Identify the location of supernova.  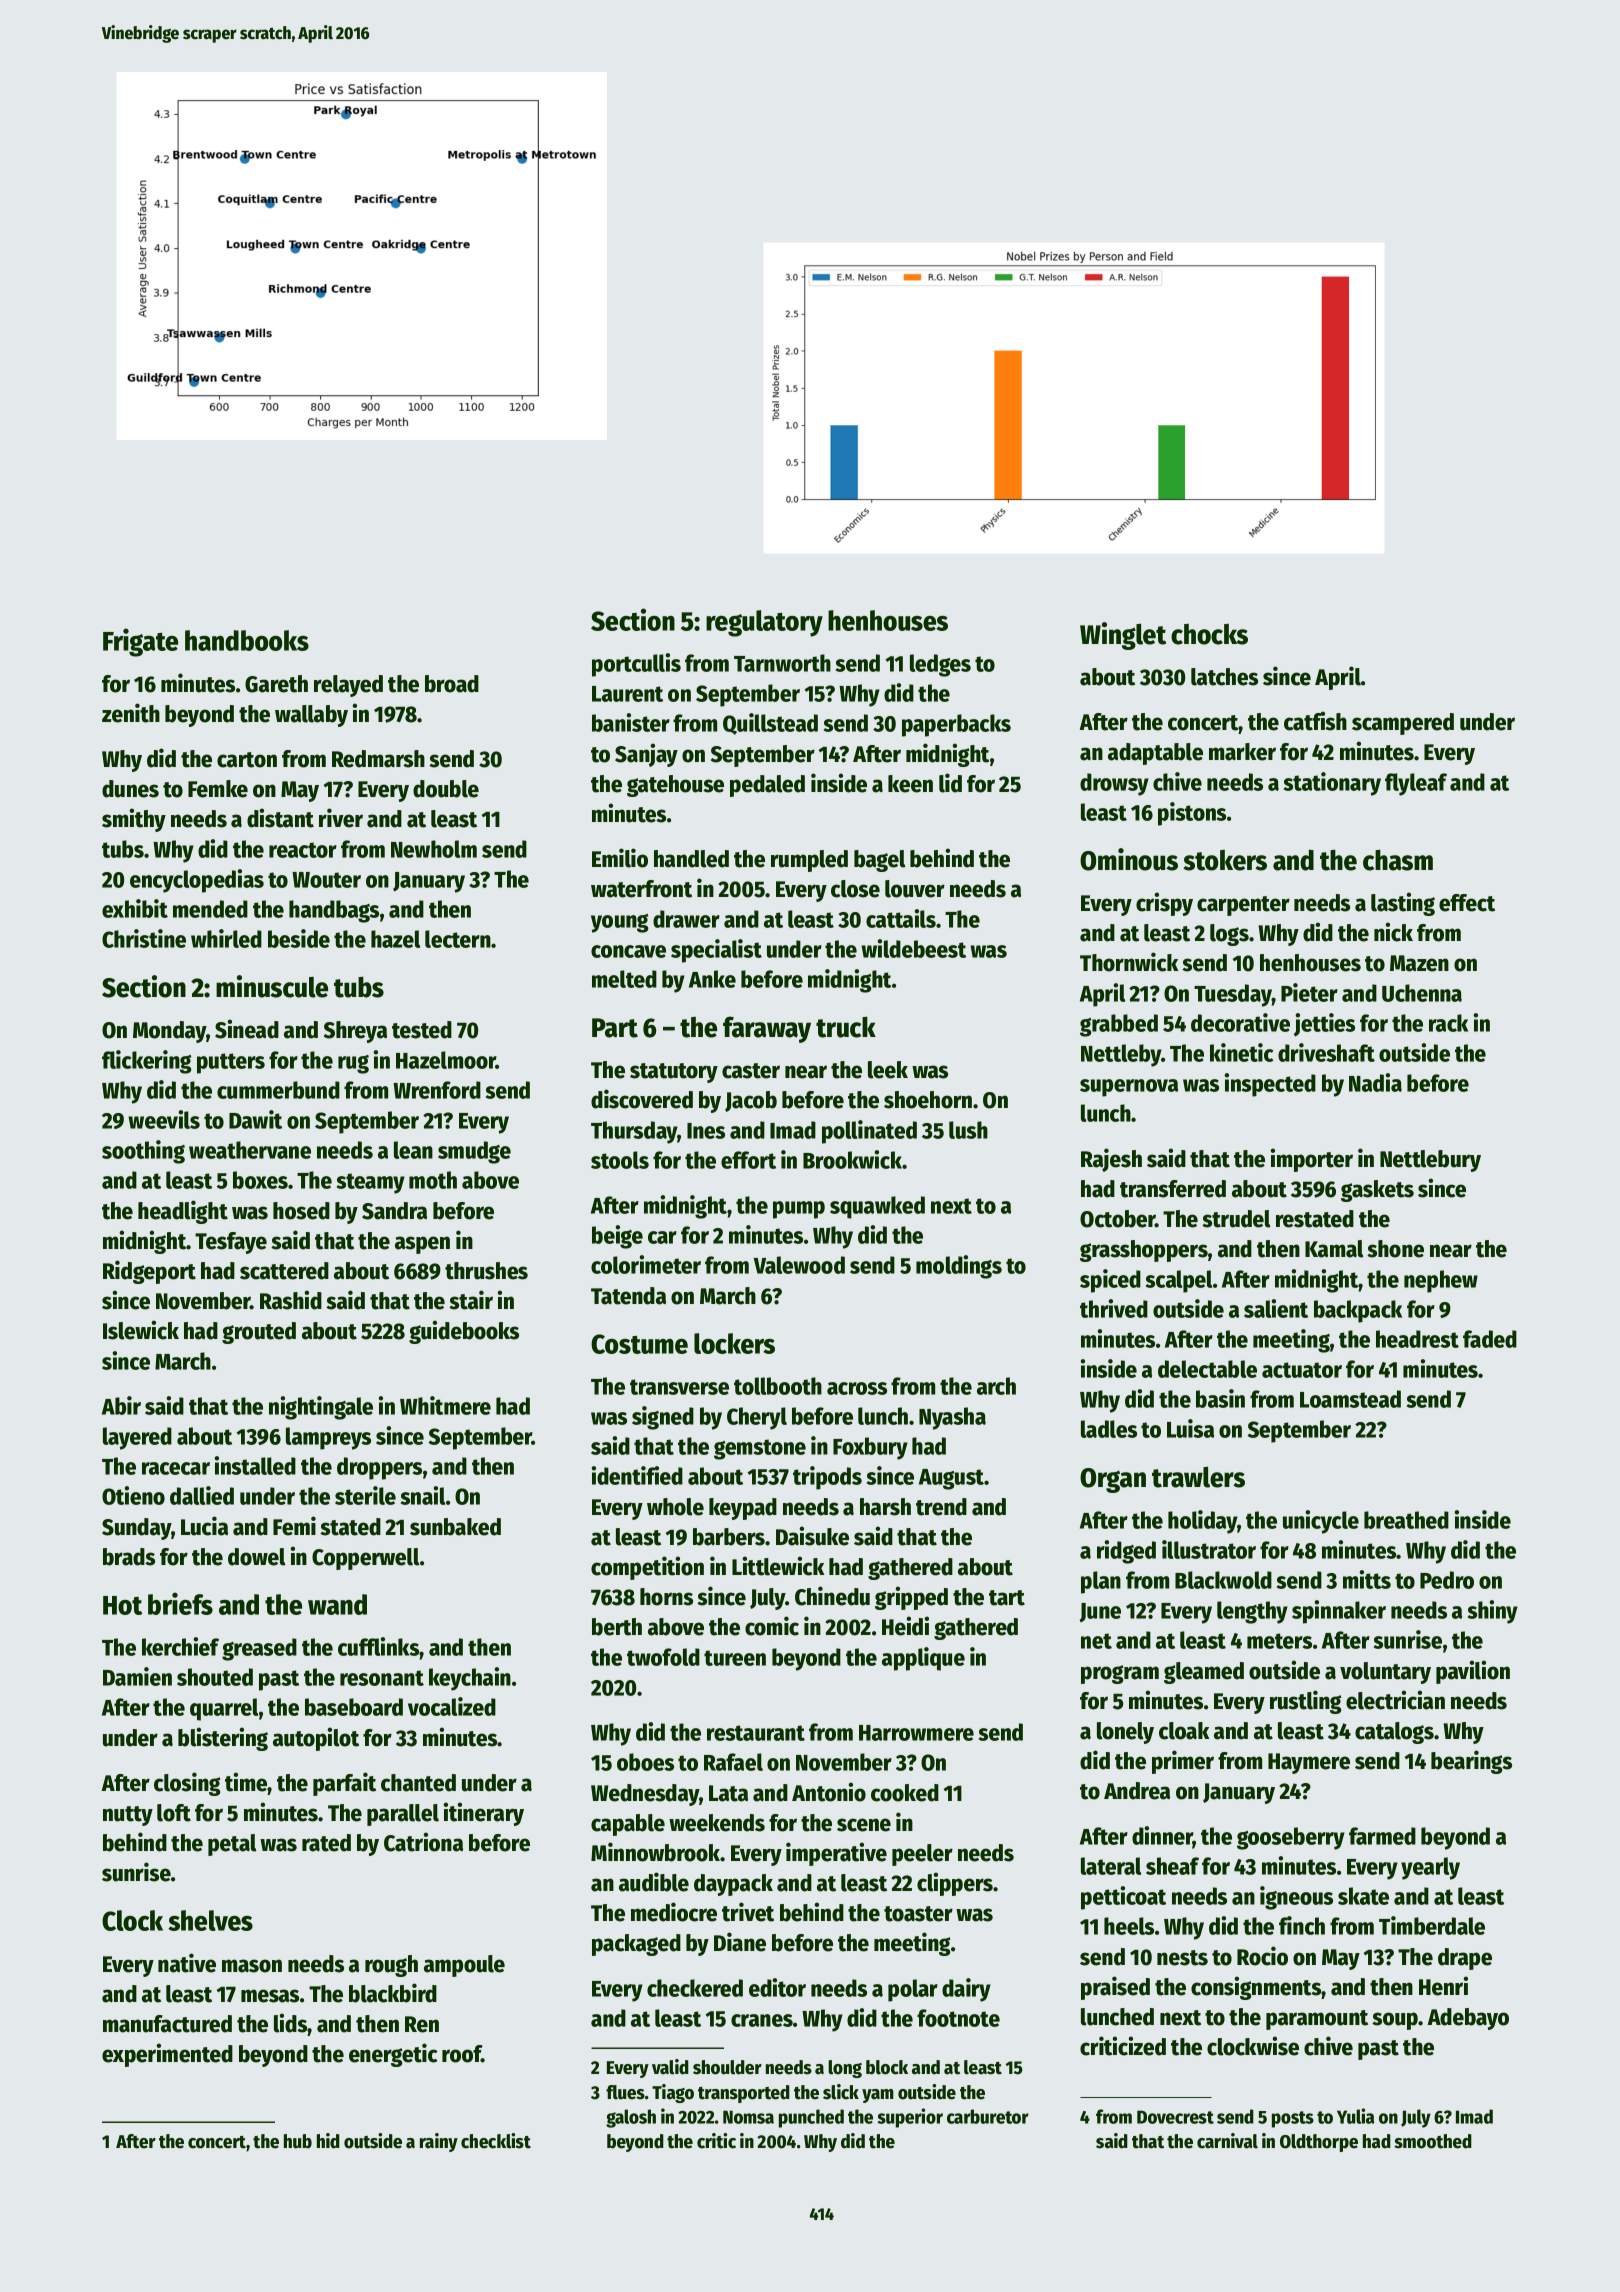
(1129, 1088).
